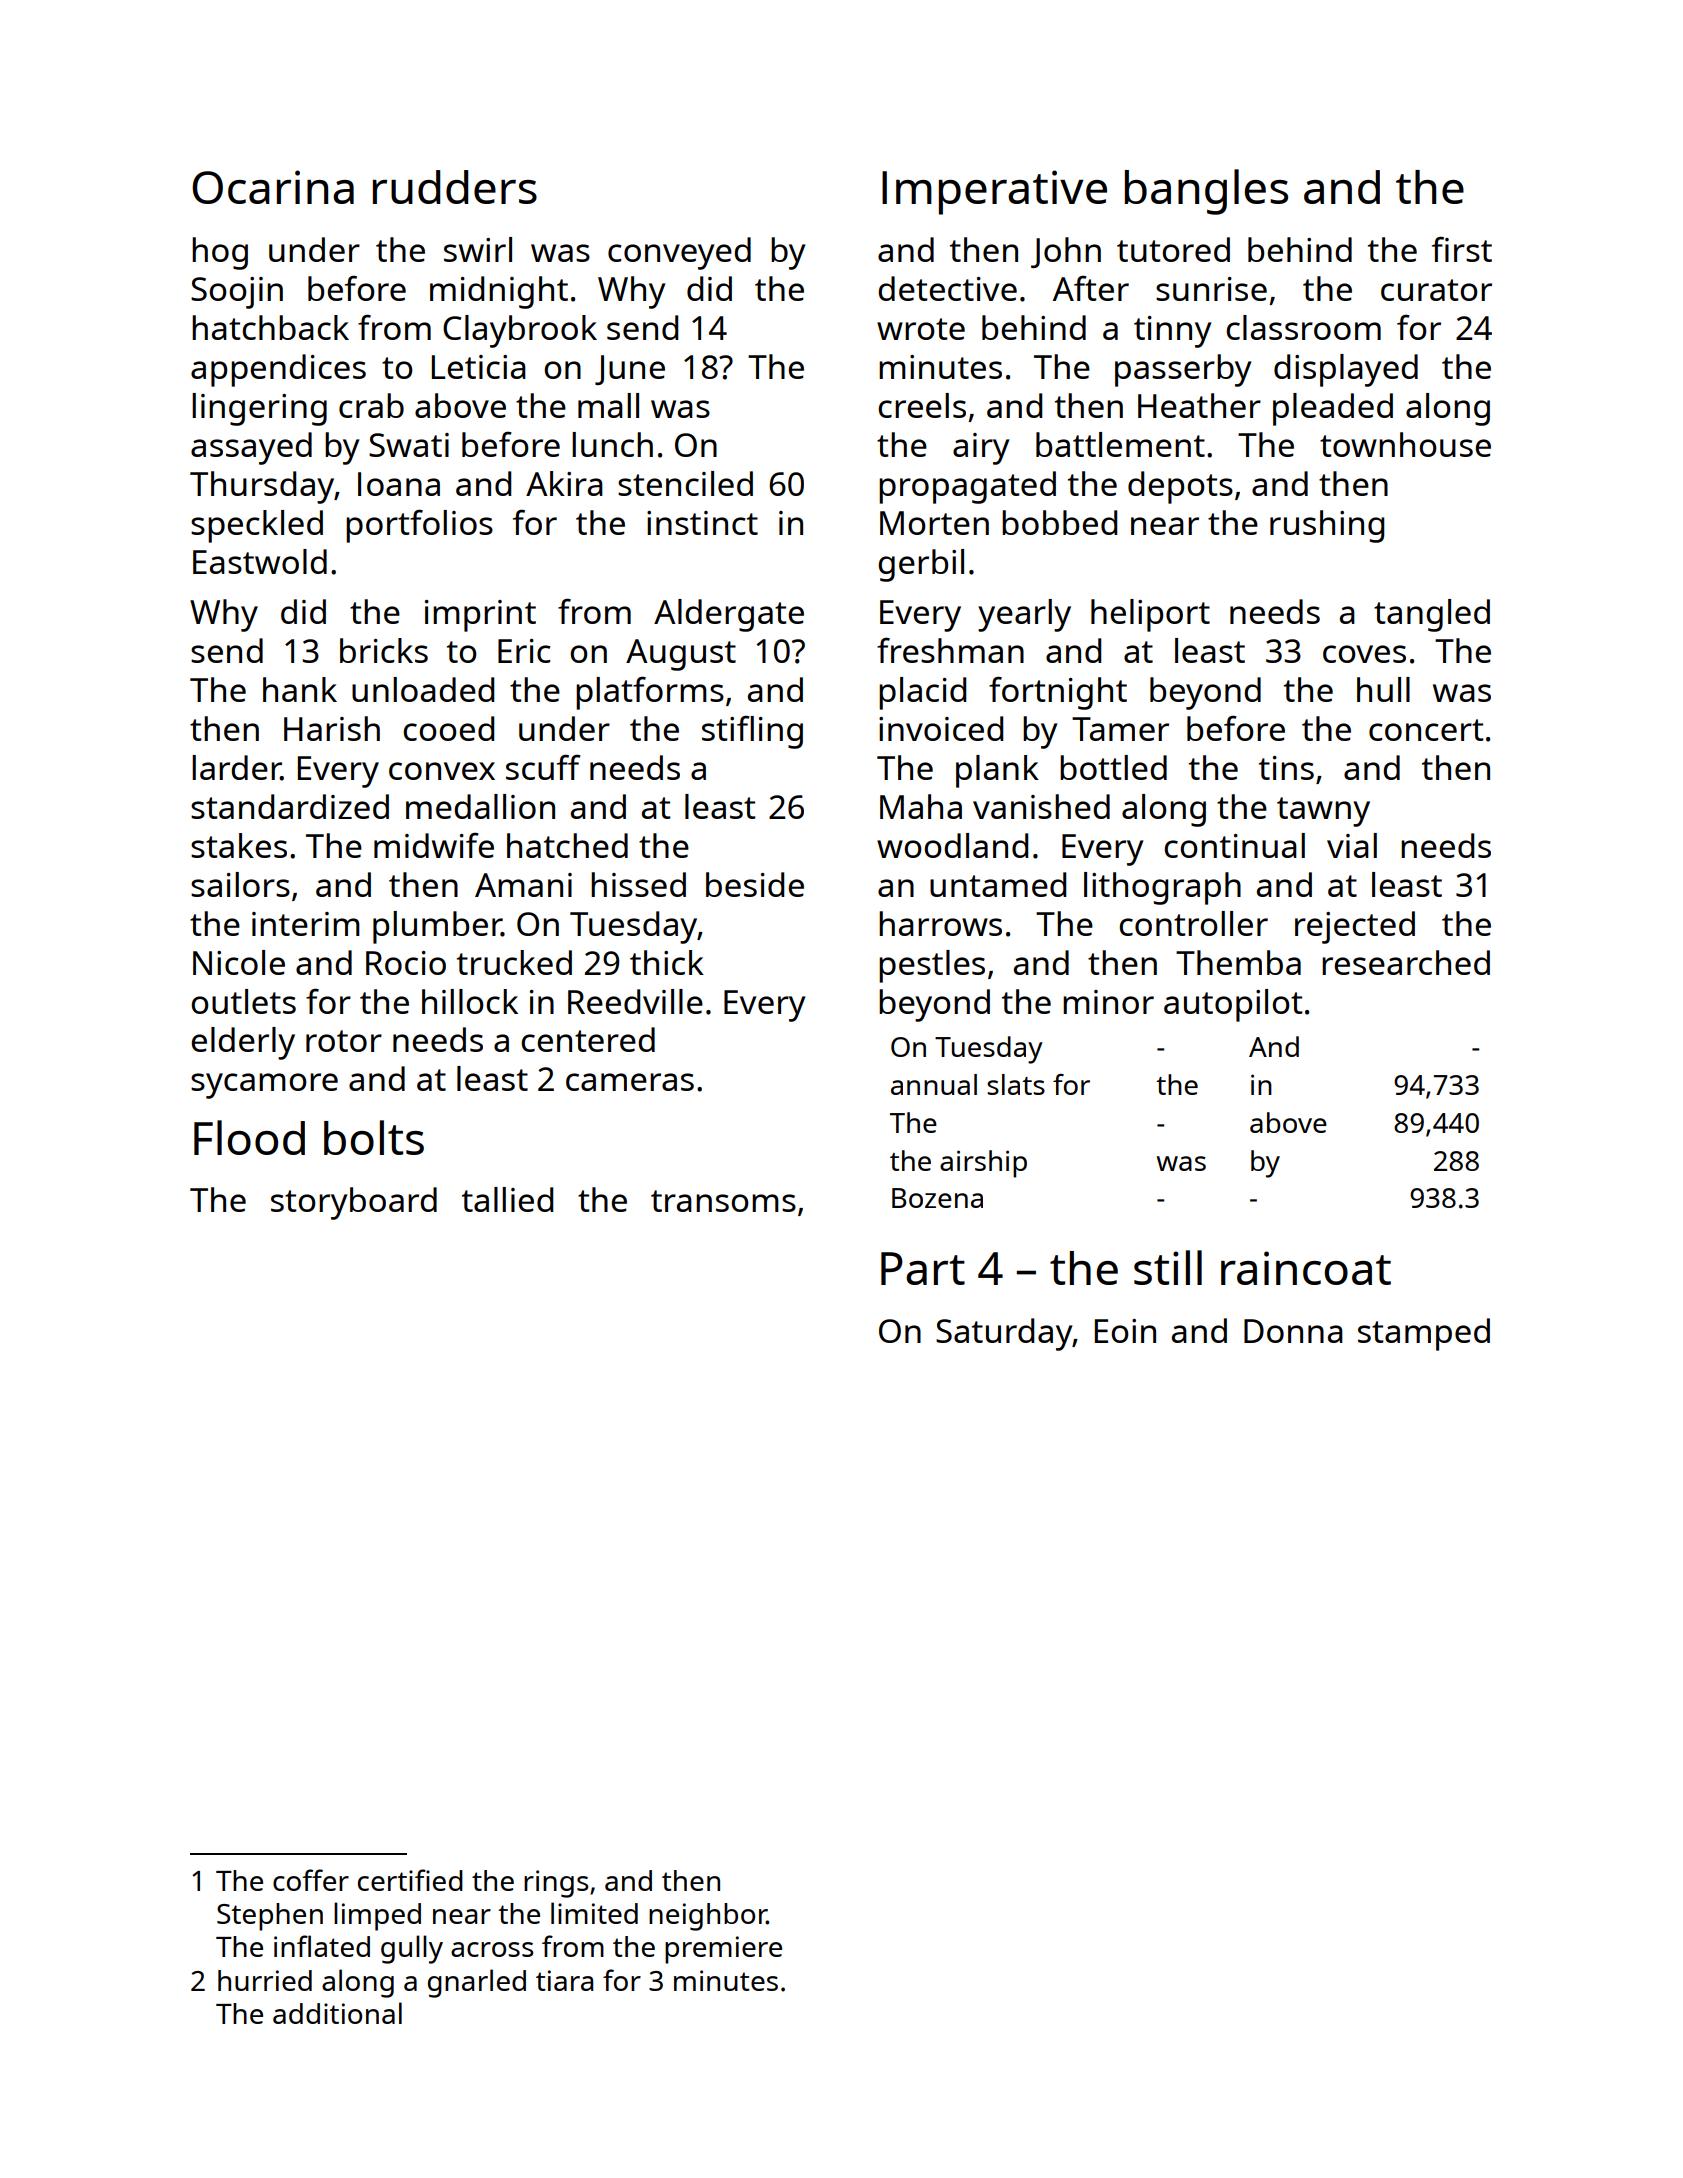  What do you see at coordinates (1206, 192) in the page?
I see `bangles` at bounding box center [1206, 192].
